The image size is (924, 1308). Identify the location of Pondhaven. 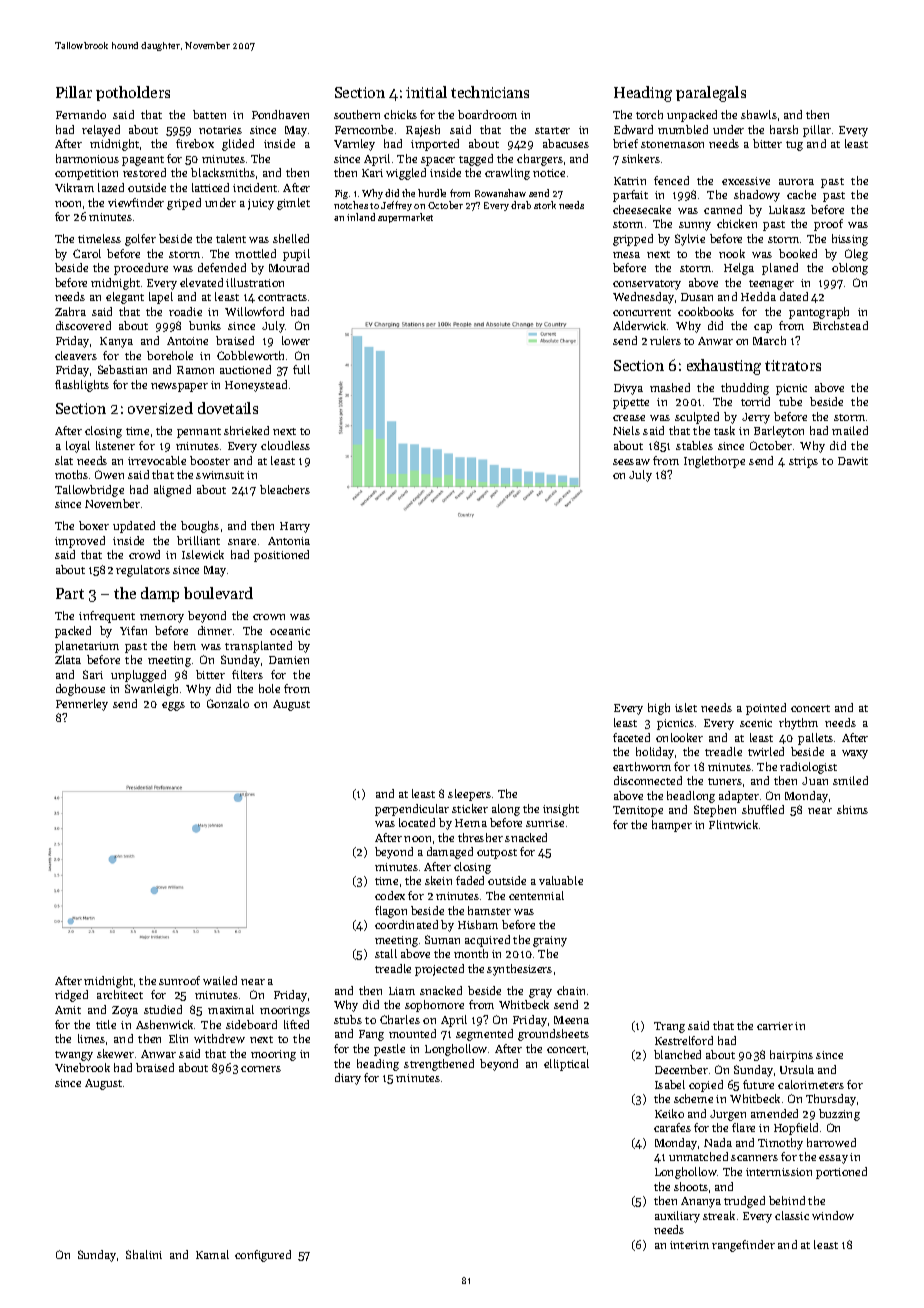
(280, 114).
